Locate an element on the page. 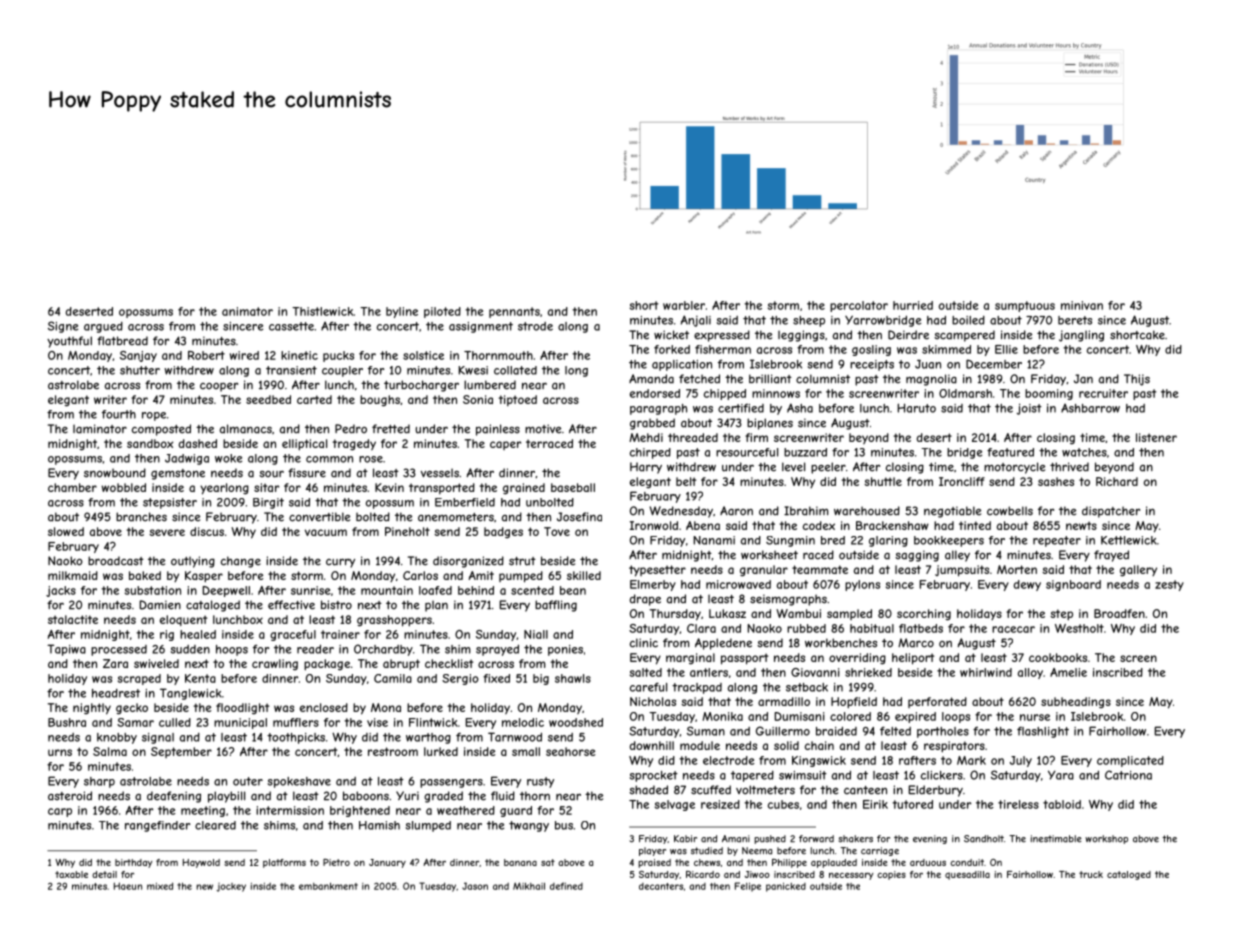 This page has width=1233, height=952. Clara is located at coordinates (701, 628).
